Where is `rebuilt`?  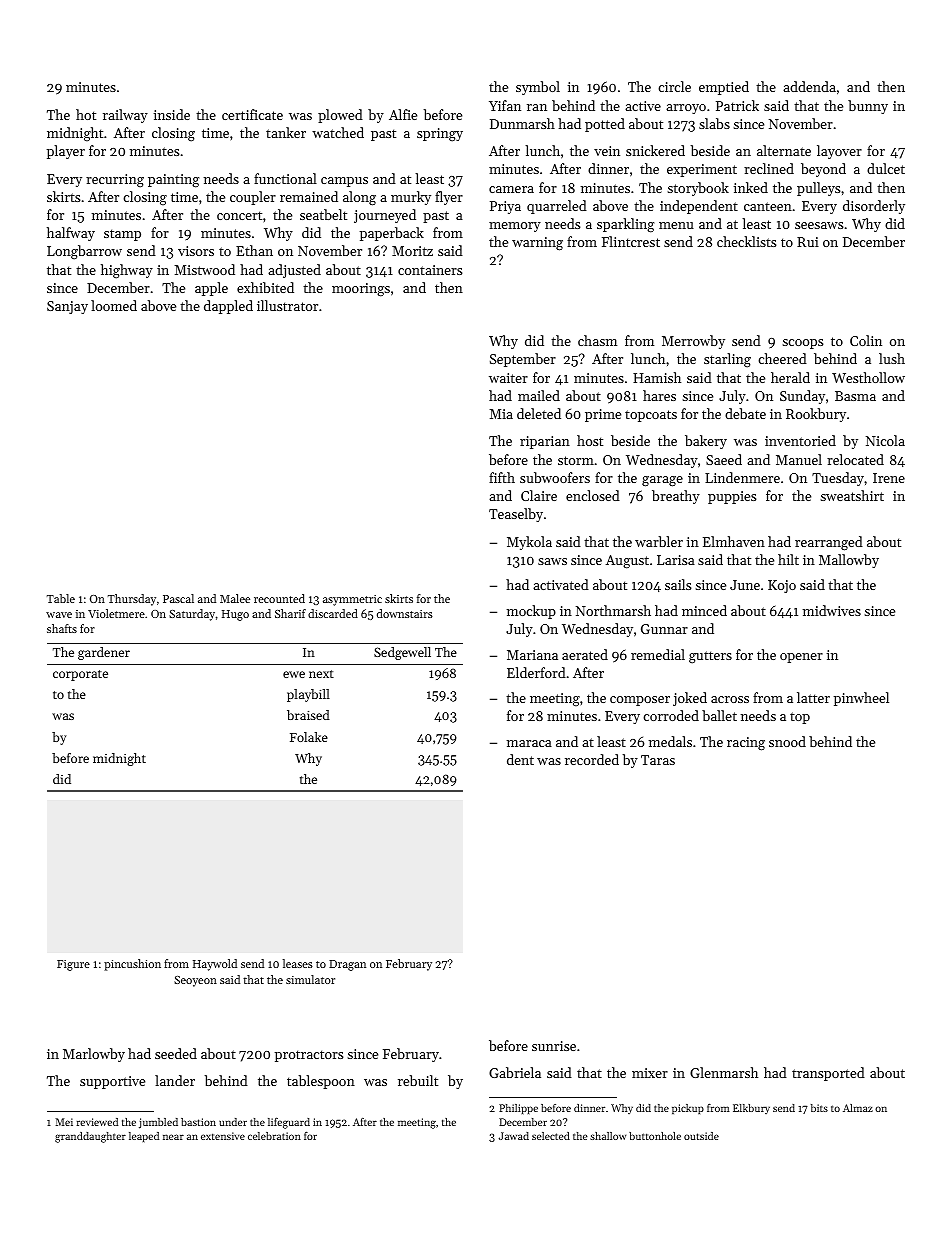
rebuilt is located at coordinates (418, 1080).
